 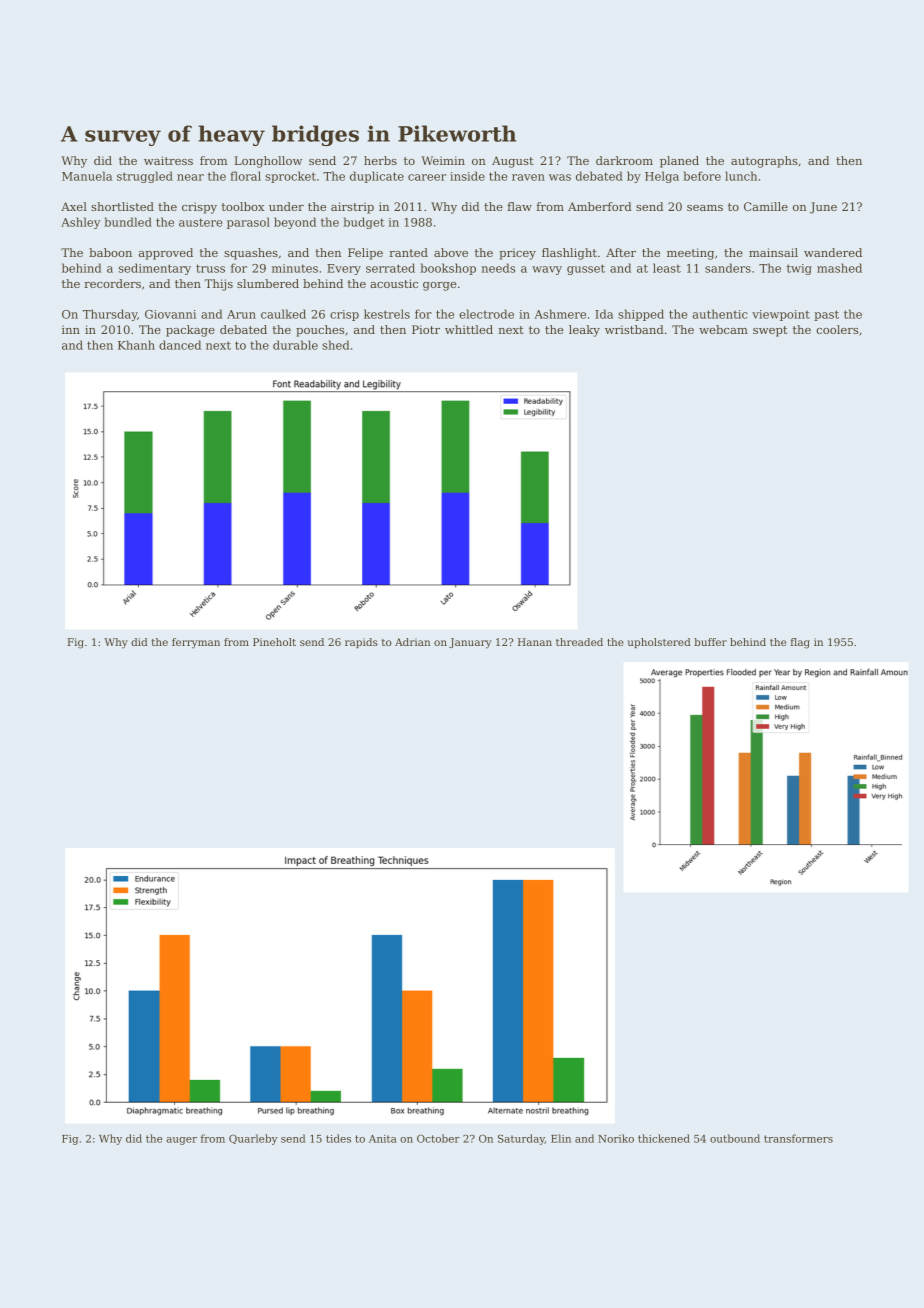 What do you see at coordinates (274, 642) in the screenshot?
I see `Pineholt` at bounding box center [274, 642].
